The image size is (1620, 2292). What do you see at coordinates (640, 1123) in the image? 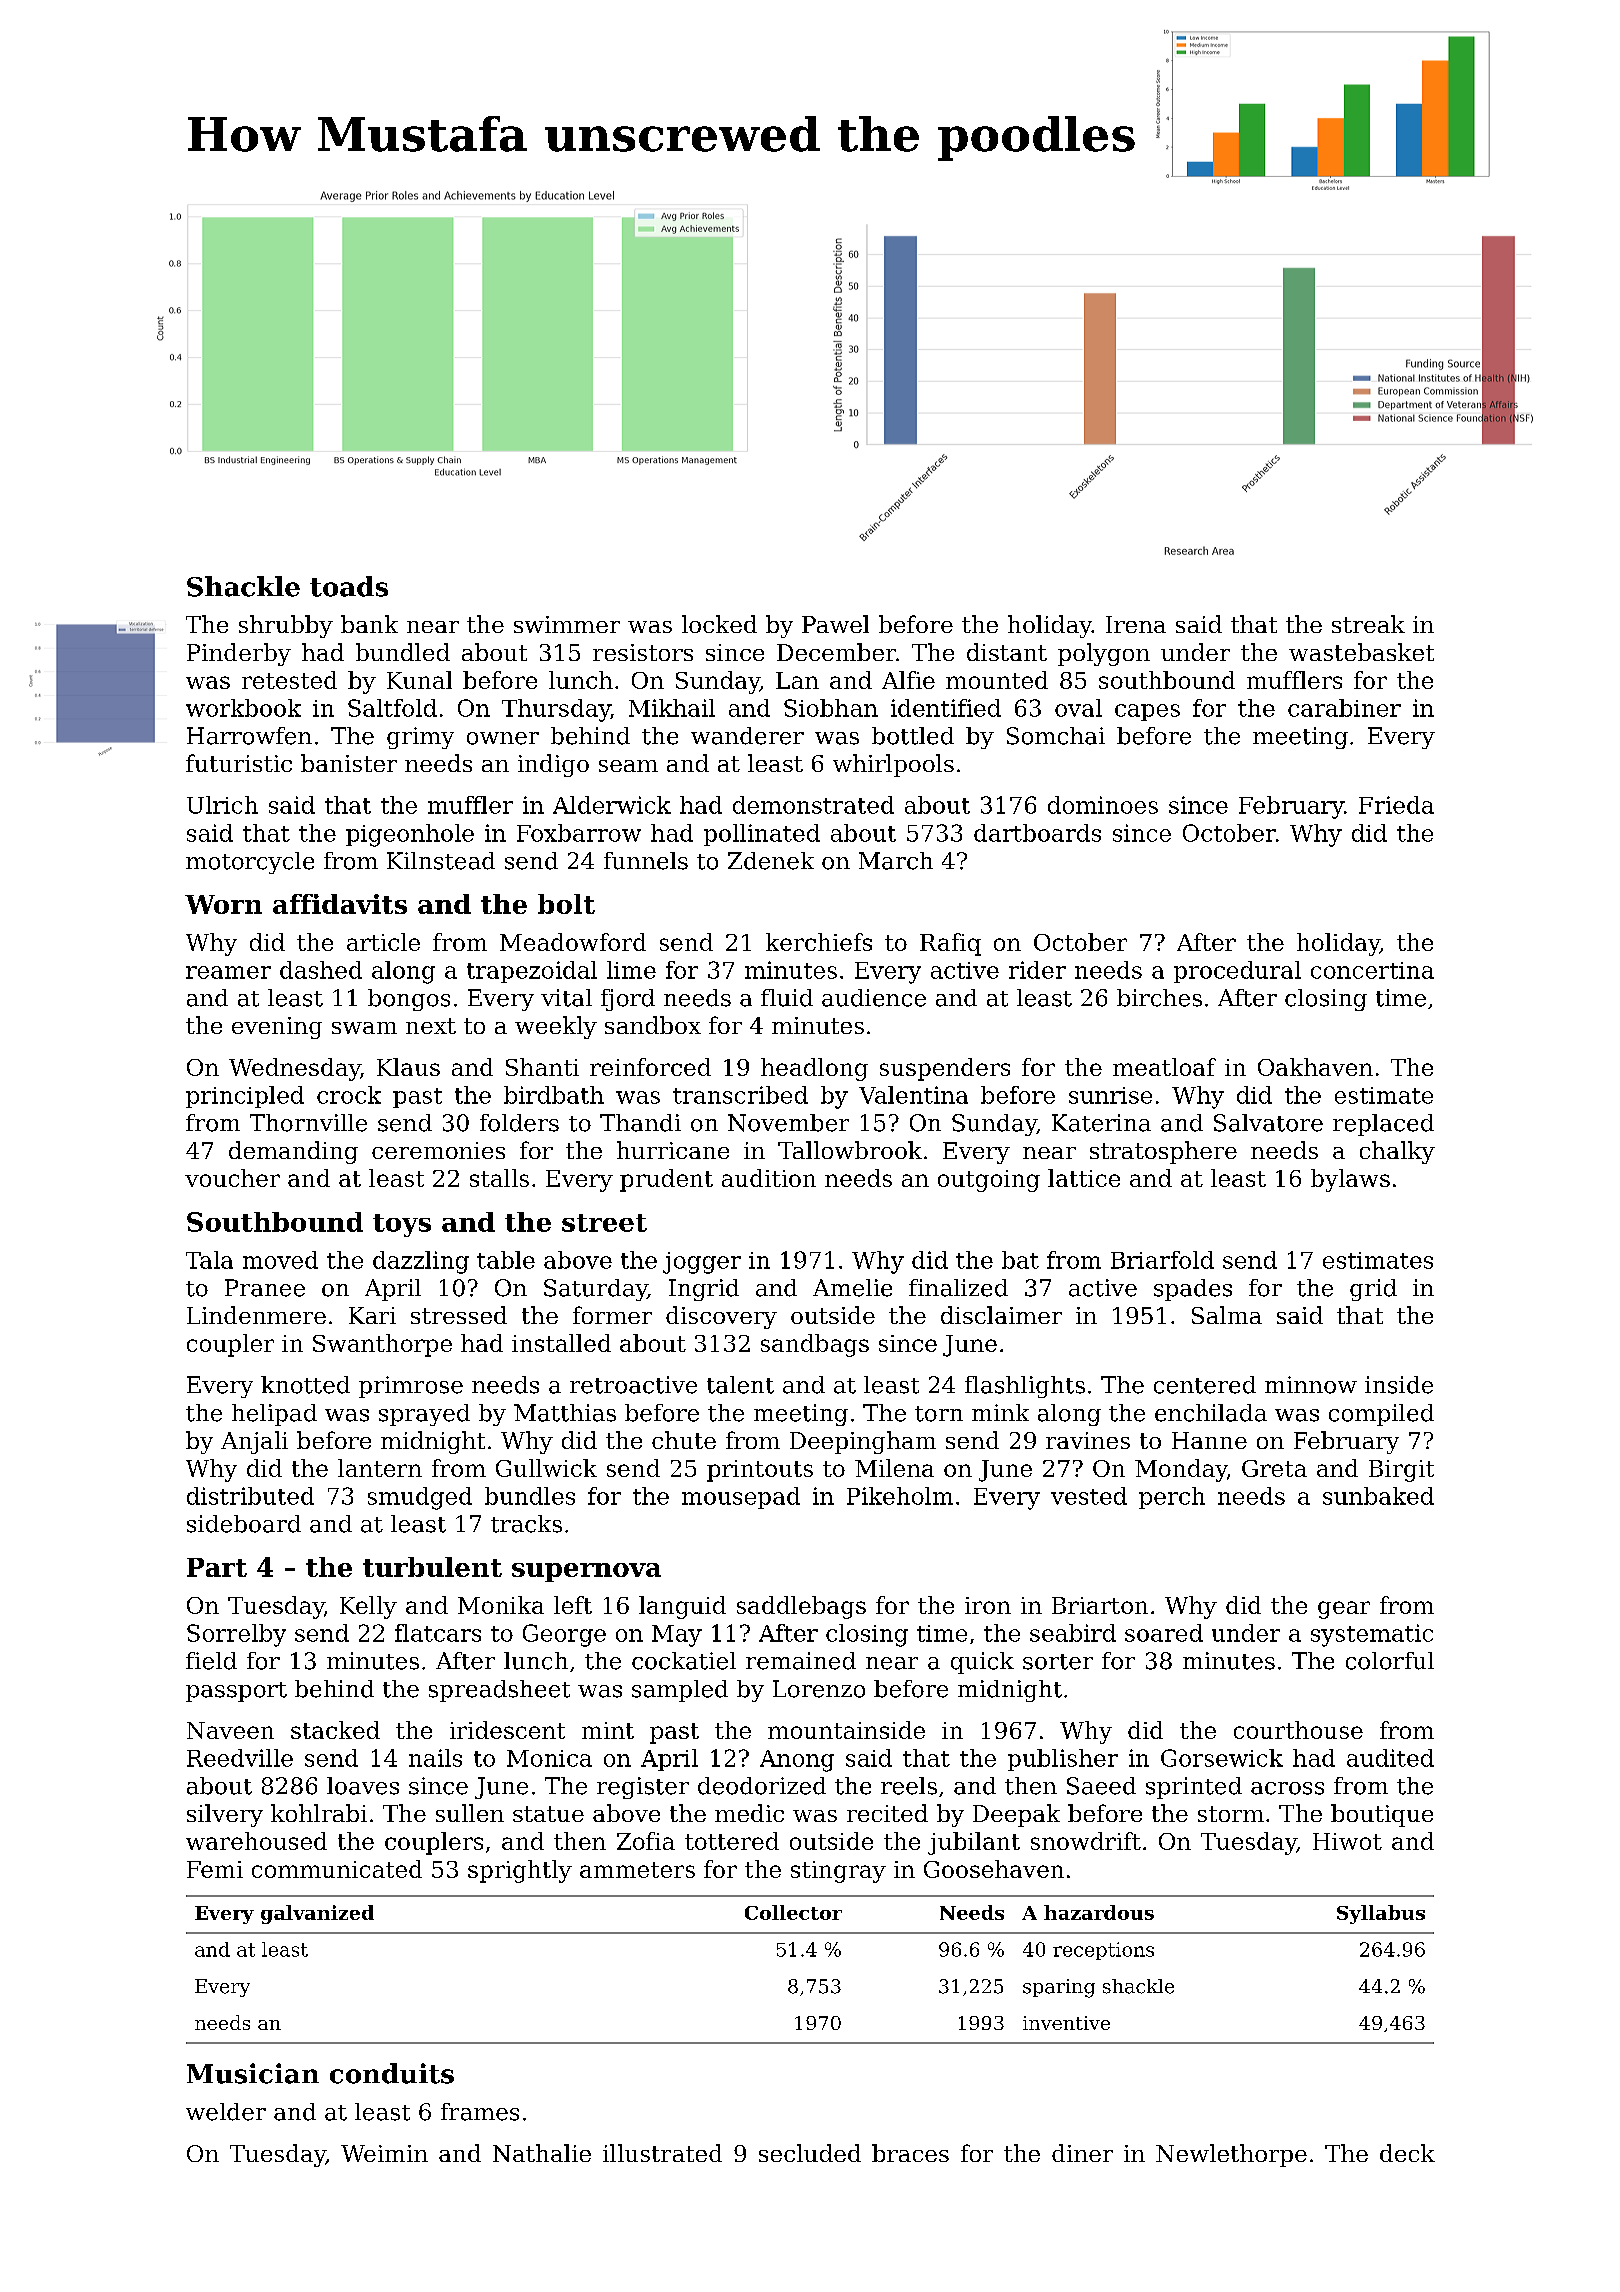
I see `Thandi` at bounding box center [640, 1123].
